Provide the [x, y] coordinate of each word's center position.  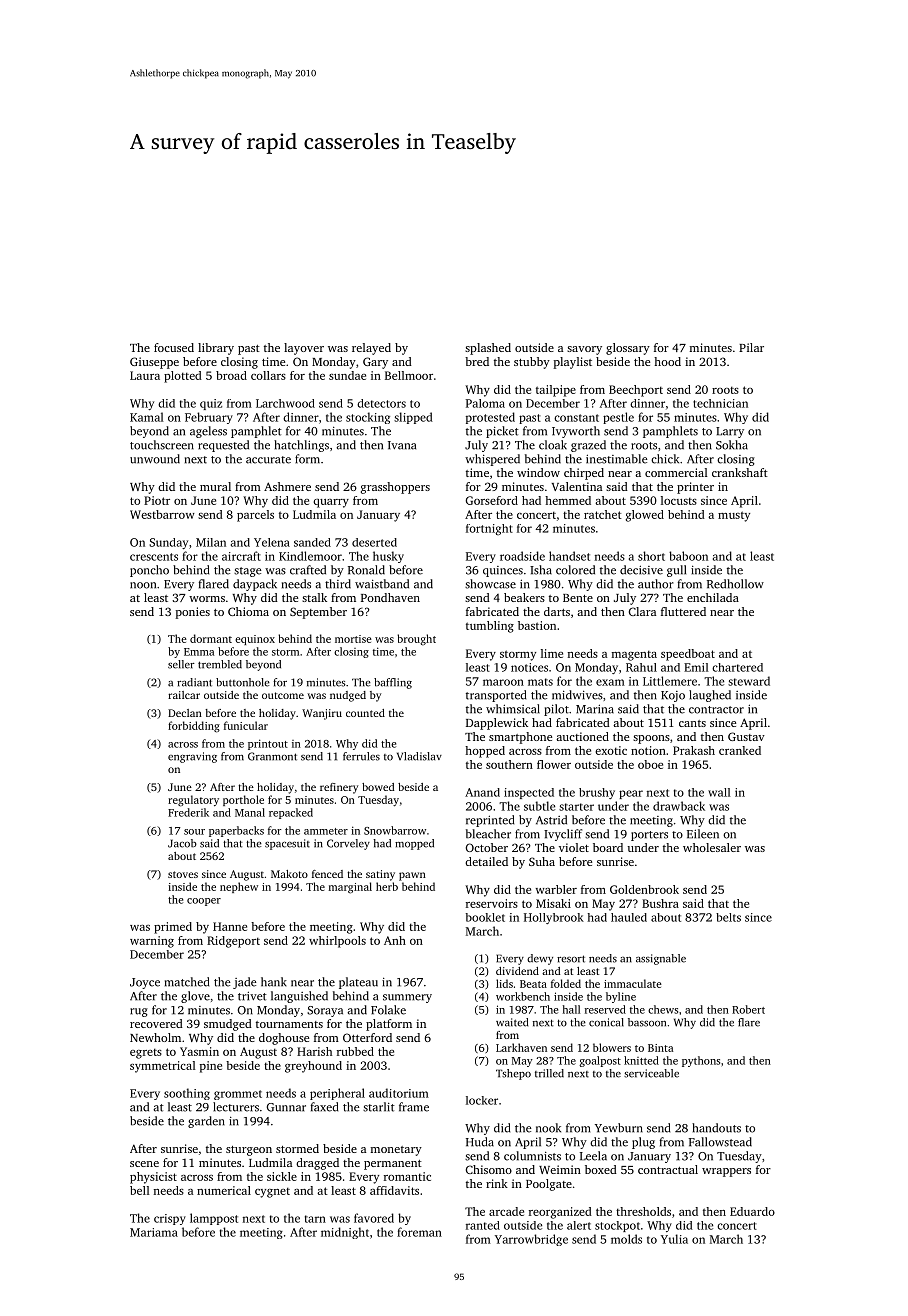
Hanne [230, 926]
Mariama [154, 1232]
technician [720, 403]
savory [584, 350]
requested [223, 446]
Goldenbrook [644, 889]
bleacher [488, 834]
